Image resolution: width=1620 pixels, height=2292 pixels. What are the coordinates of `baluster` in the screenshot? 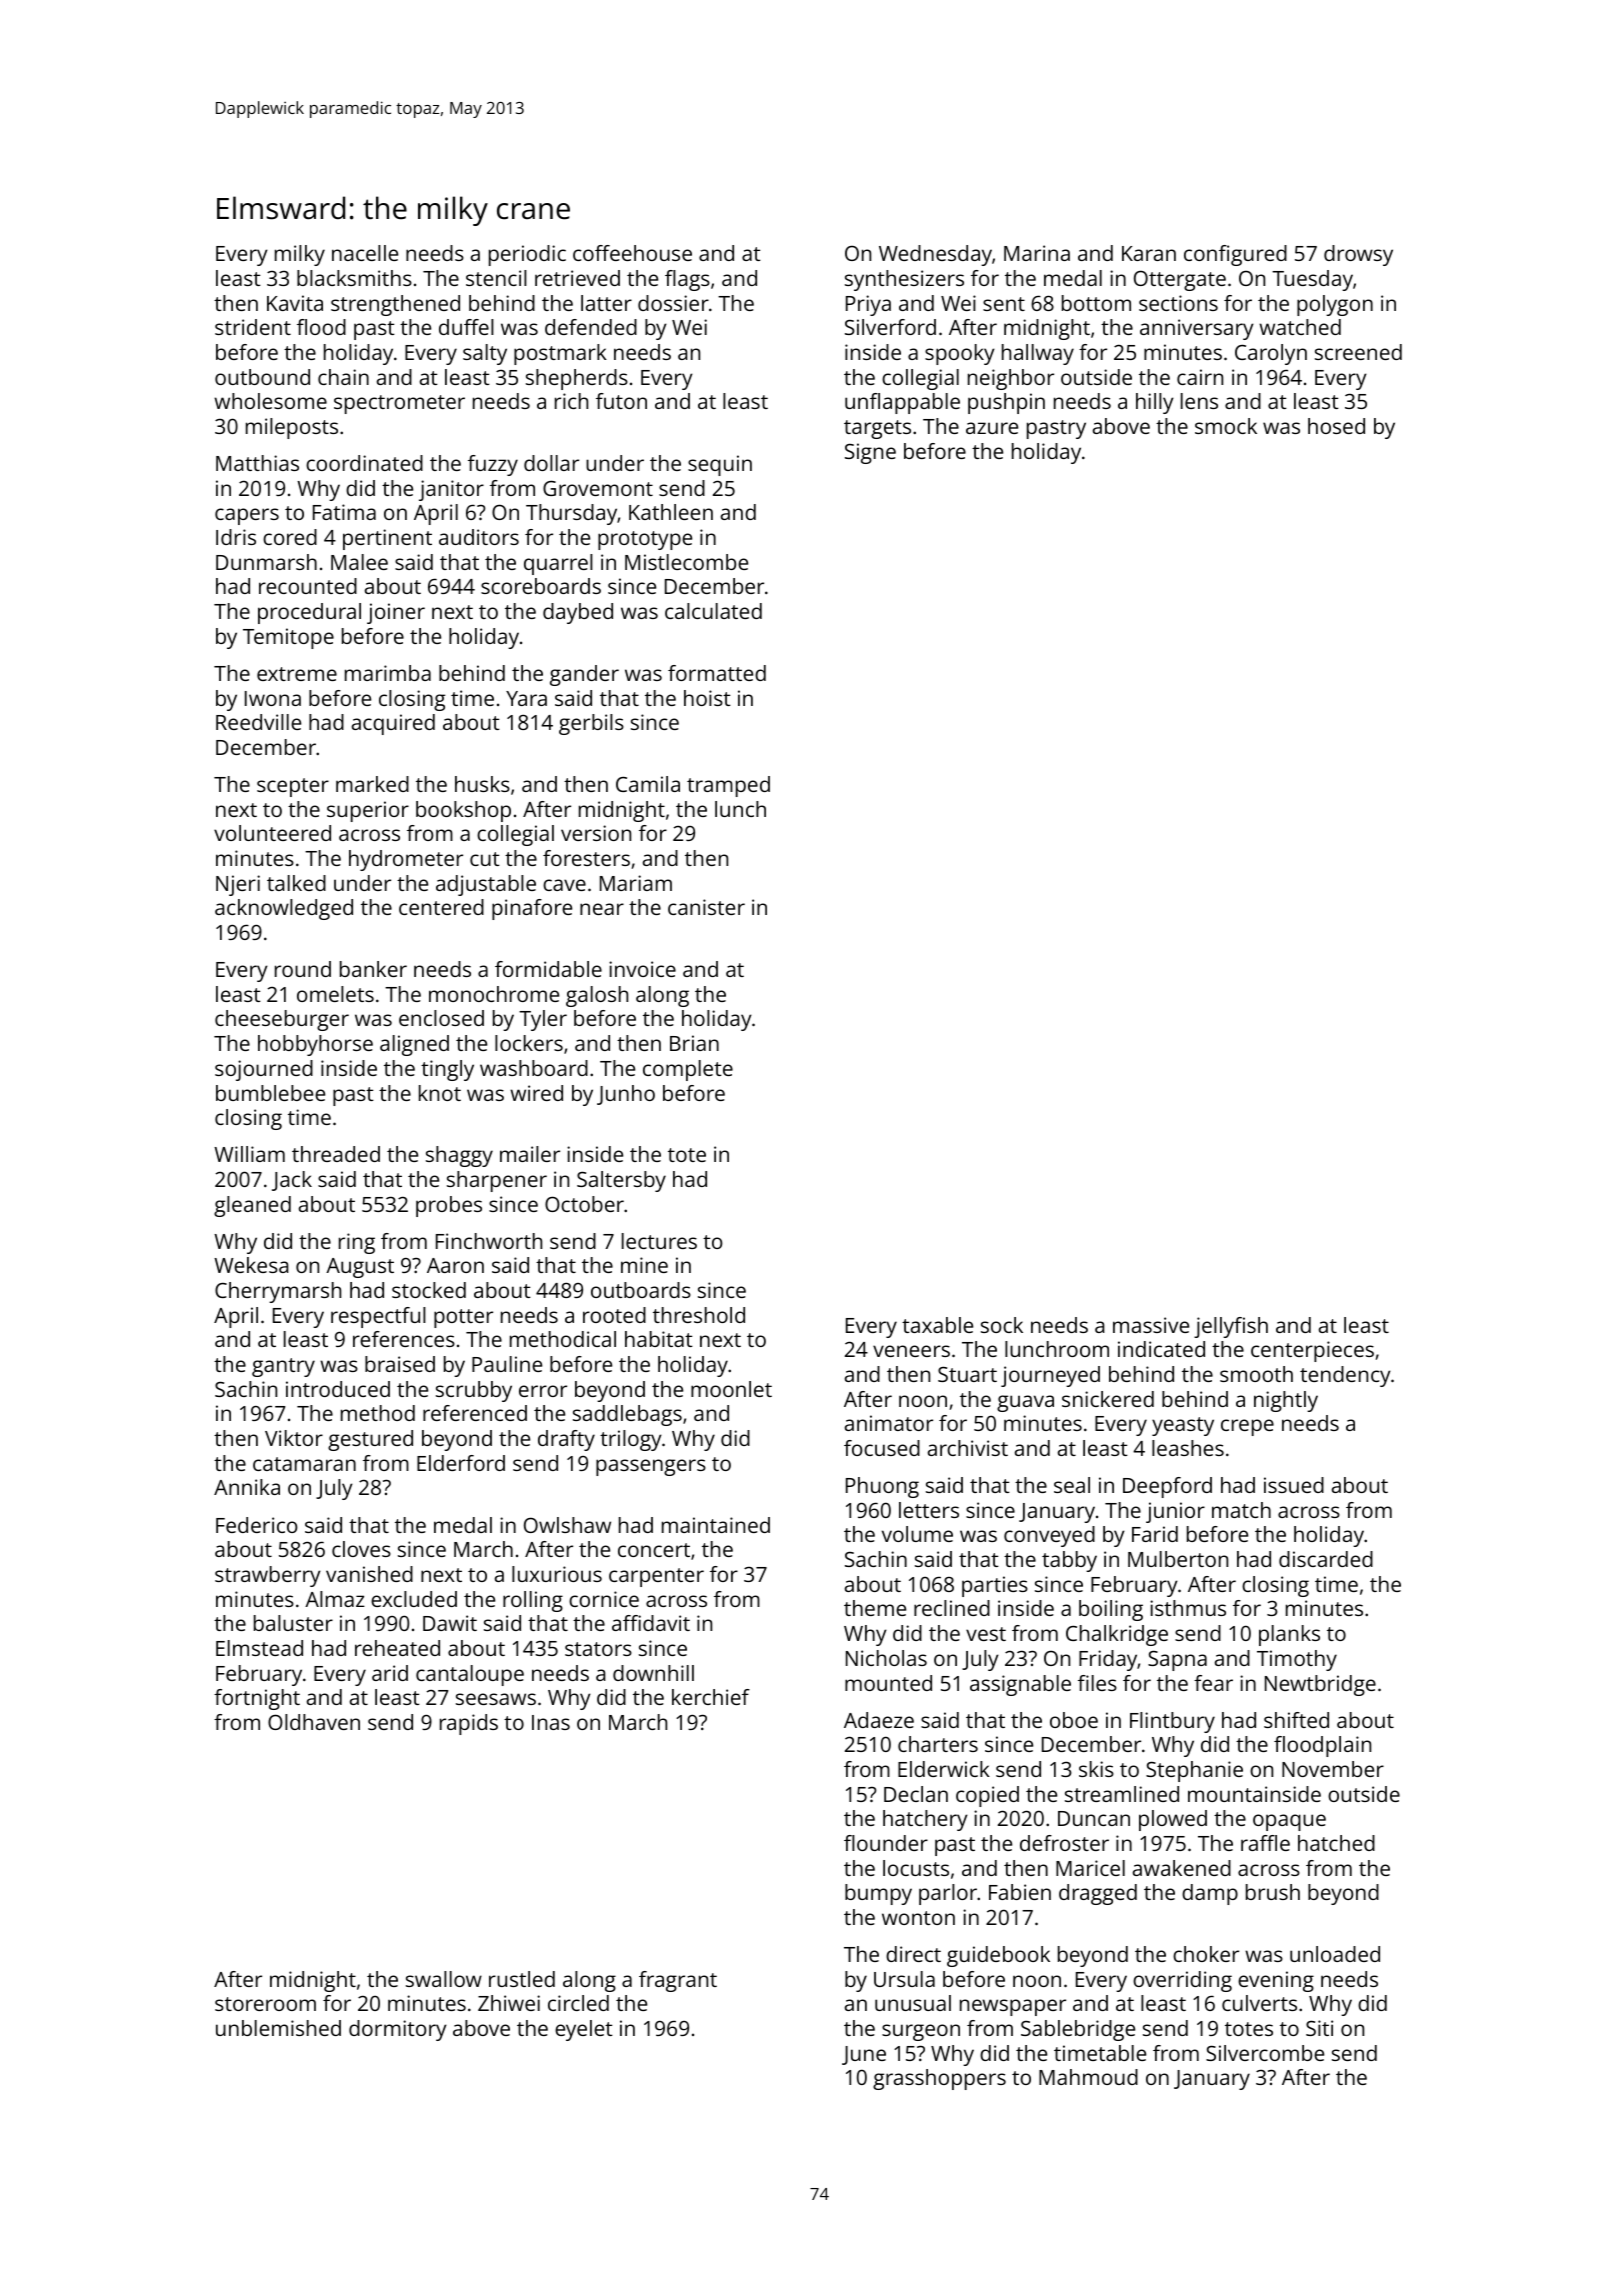 It's located at (293, 1623).
